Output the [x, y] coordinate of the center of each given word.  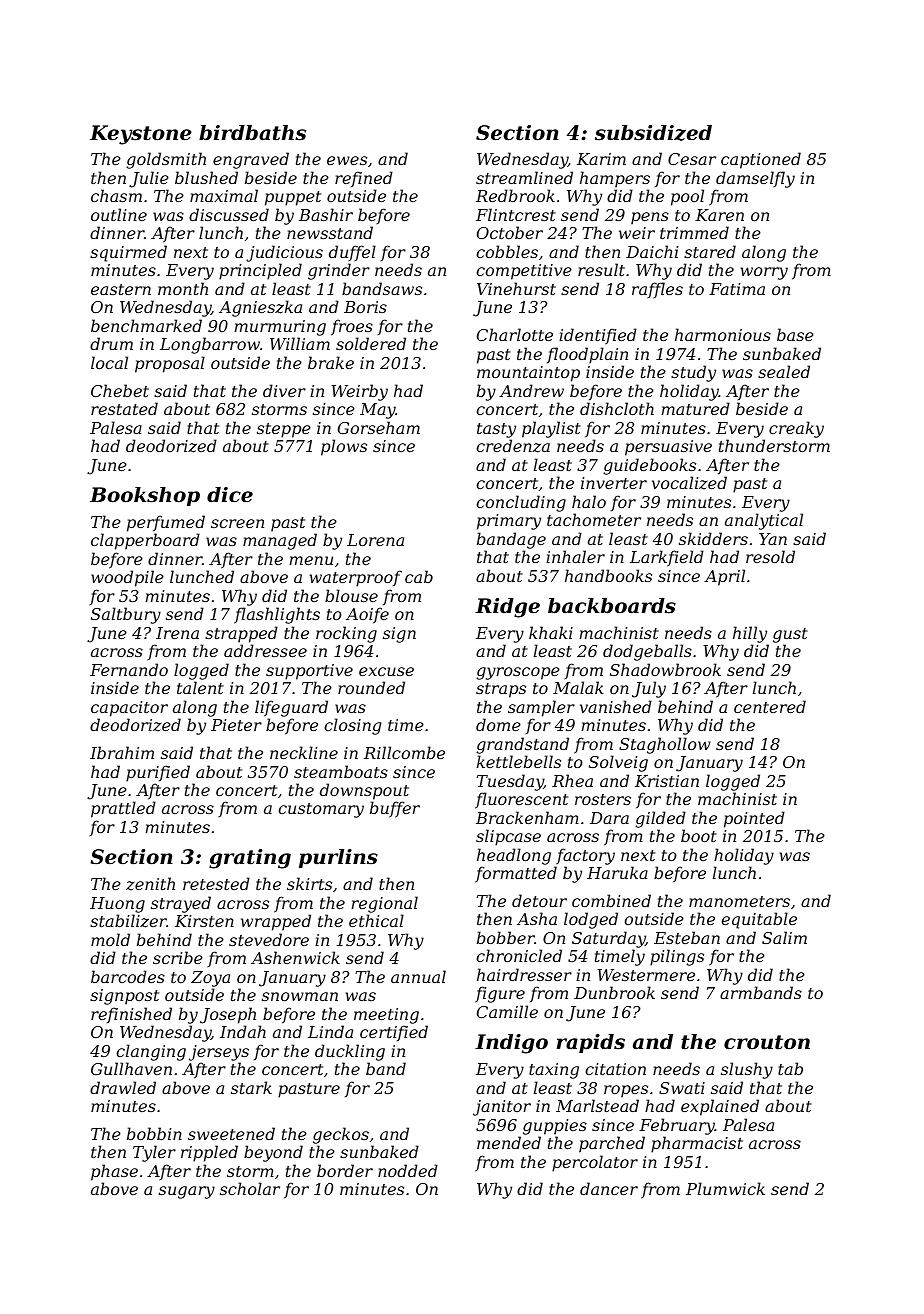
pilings [677, 957]
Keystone [141, 135]
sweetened [231, 1133]
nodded [408, 1170]
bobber [506, 937]
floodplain [587, 355]
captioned [761, 160]
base [795, 334]
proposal [170, 364]
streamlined [524, 177]
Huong [117, 905]
